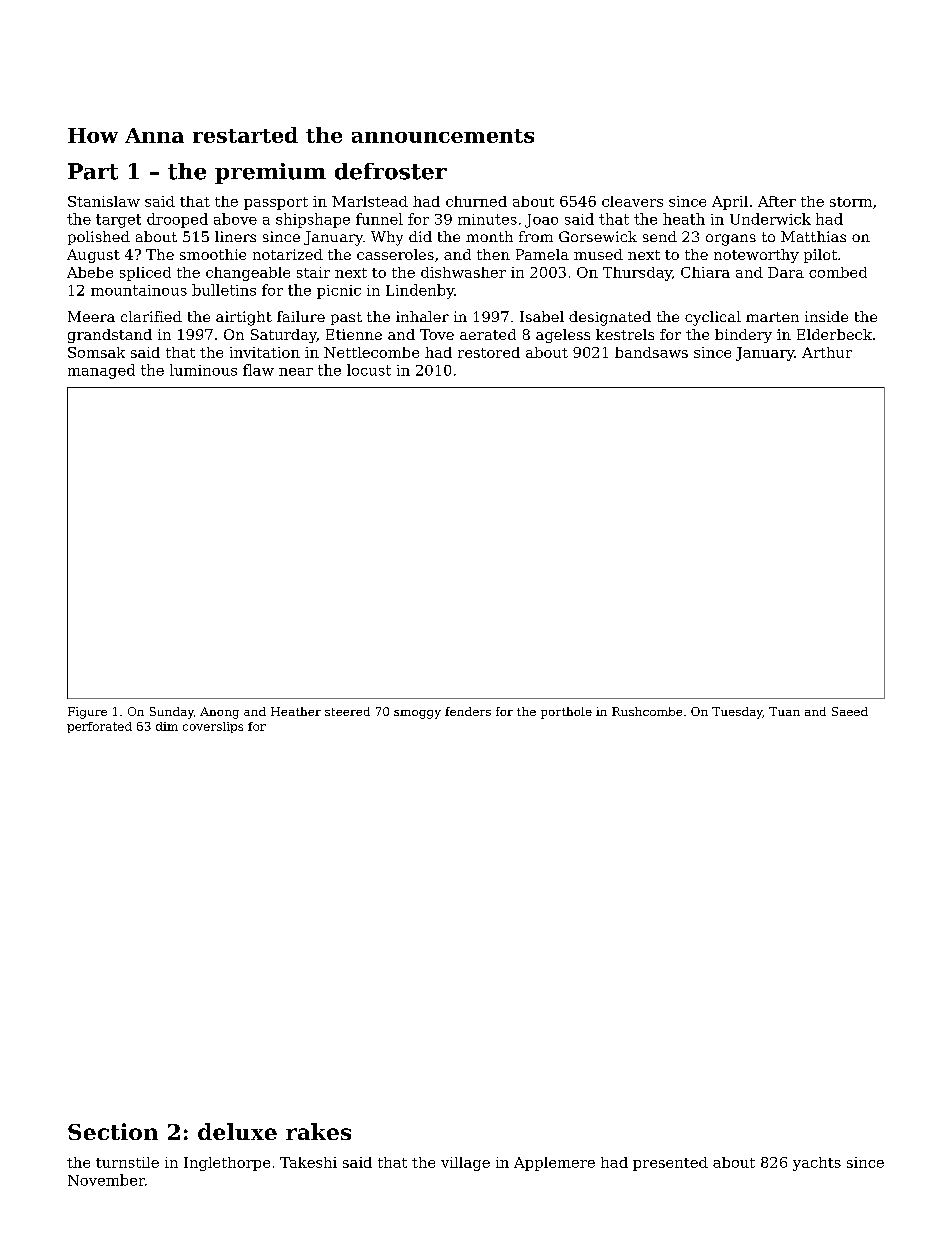 This screenshot has height=1233, width=952. What do you see at coordinates (850, 711) in the screenshot?
I see `Saeed` at bounding box center [850, 711].
